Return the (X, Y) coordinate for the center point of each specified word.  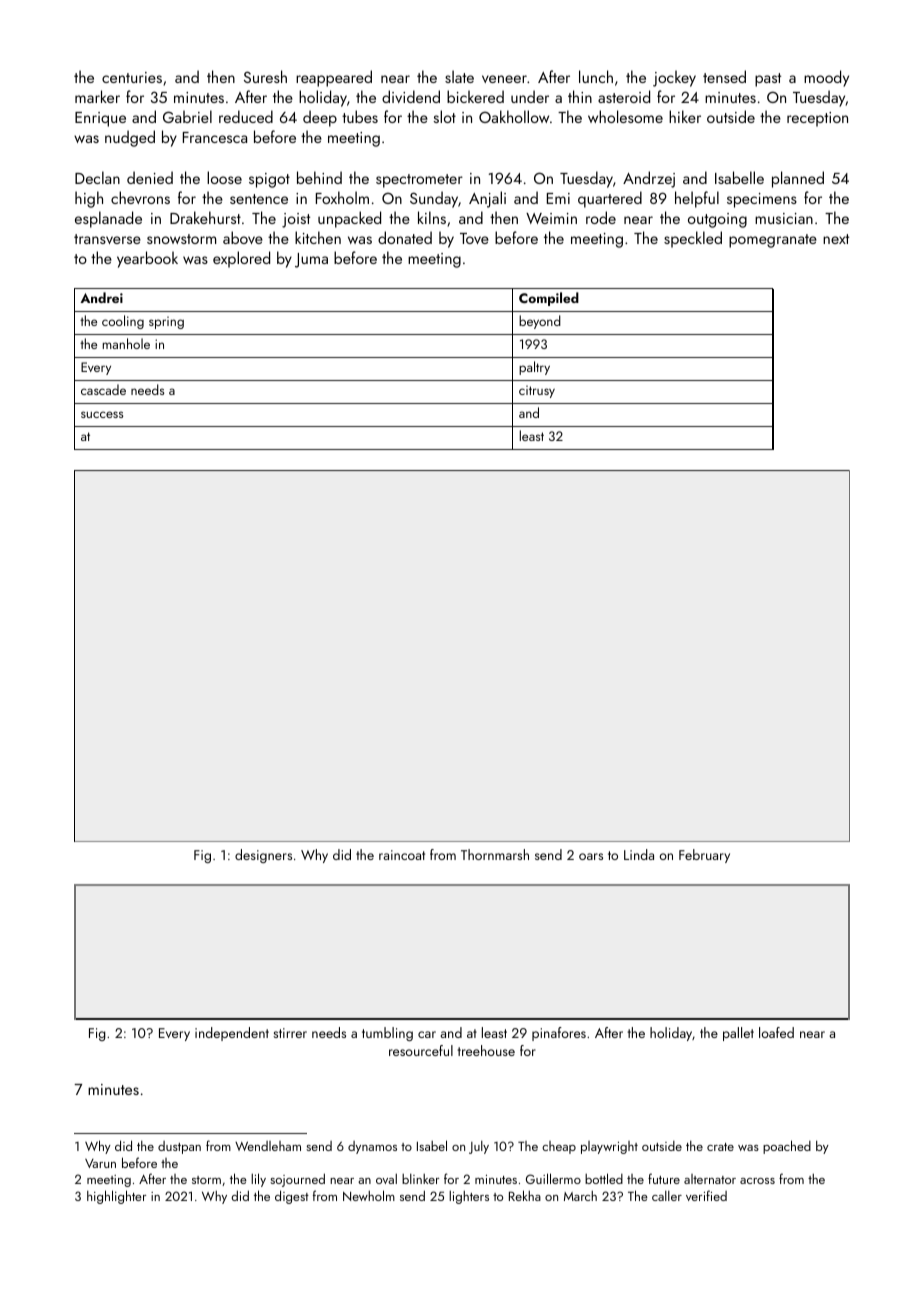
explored (241, 259)
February (704, 856)
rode (601, 217)
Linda (639, 854)
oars (591, 856)
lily (258, 1180)
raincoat (402, 855)
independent (232, 1034)
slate (459, 76)
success (102, 414)
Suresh (265, 76)
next (836, 239)
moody (826, 78)
